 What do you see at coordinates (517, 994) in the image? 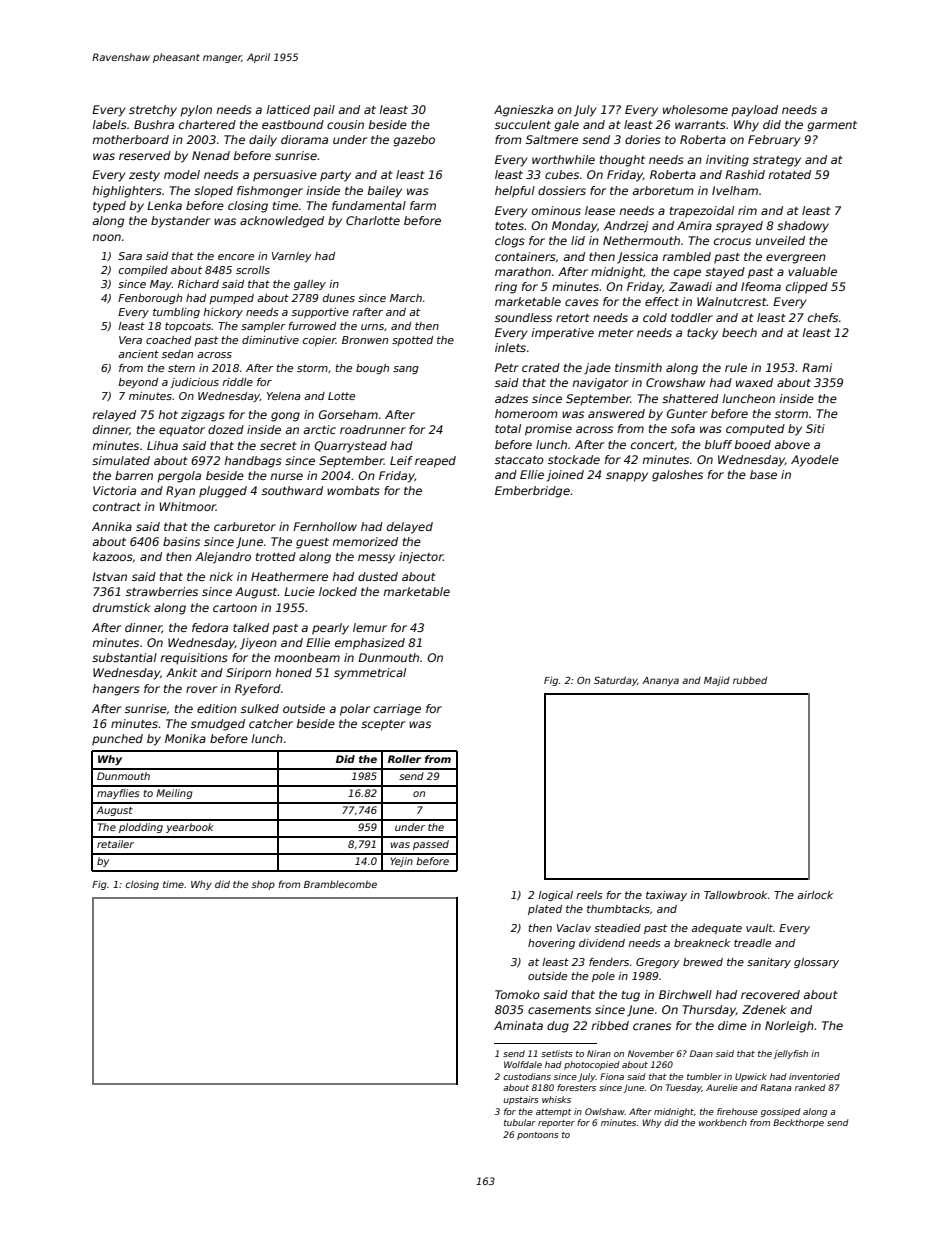
I see `Tomoko` at bounding box center [517, 994].
